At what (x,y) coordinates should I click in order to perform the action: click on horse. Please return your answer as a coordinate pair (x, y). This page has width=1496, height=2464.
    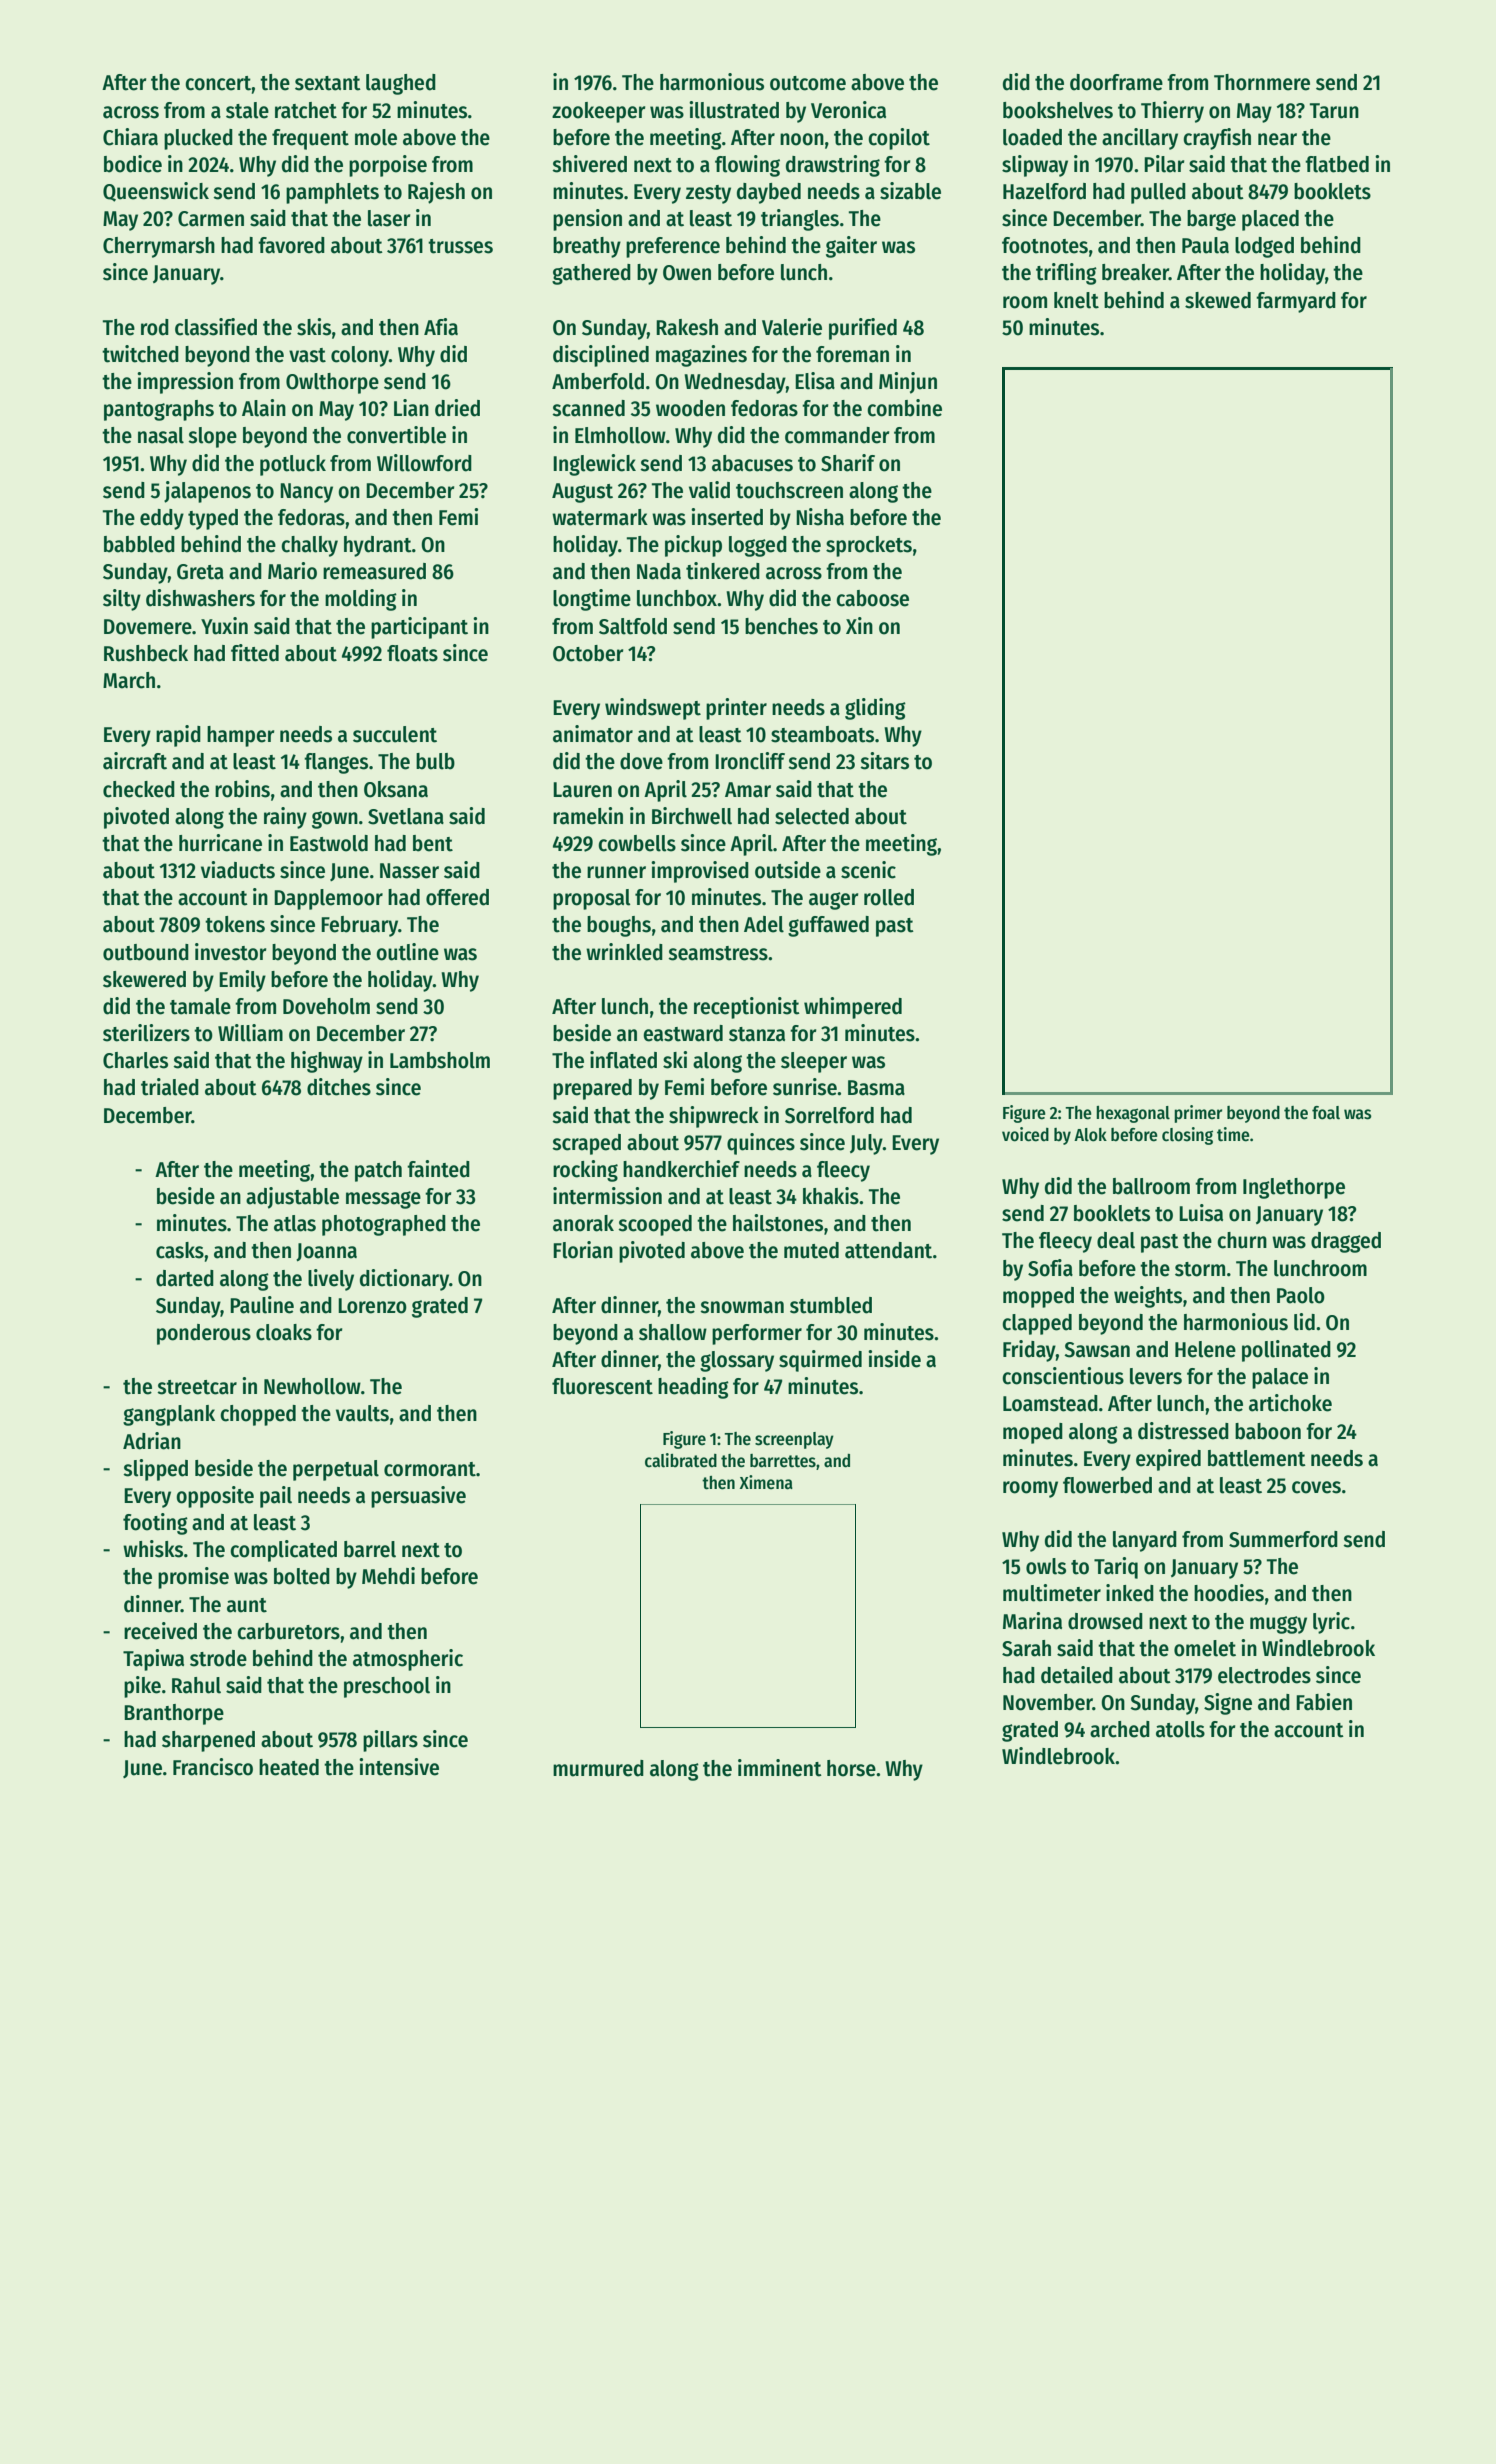
    Looking at the image, I should click on (851, 1768).
